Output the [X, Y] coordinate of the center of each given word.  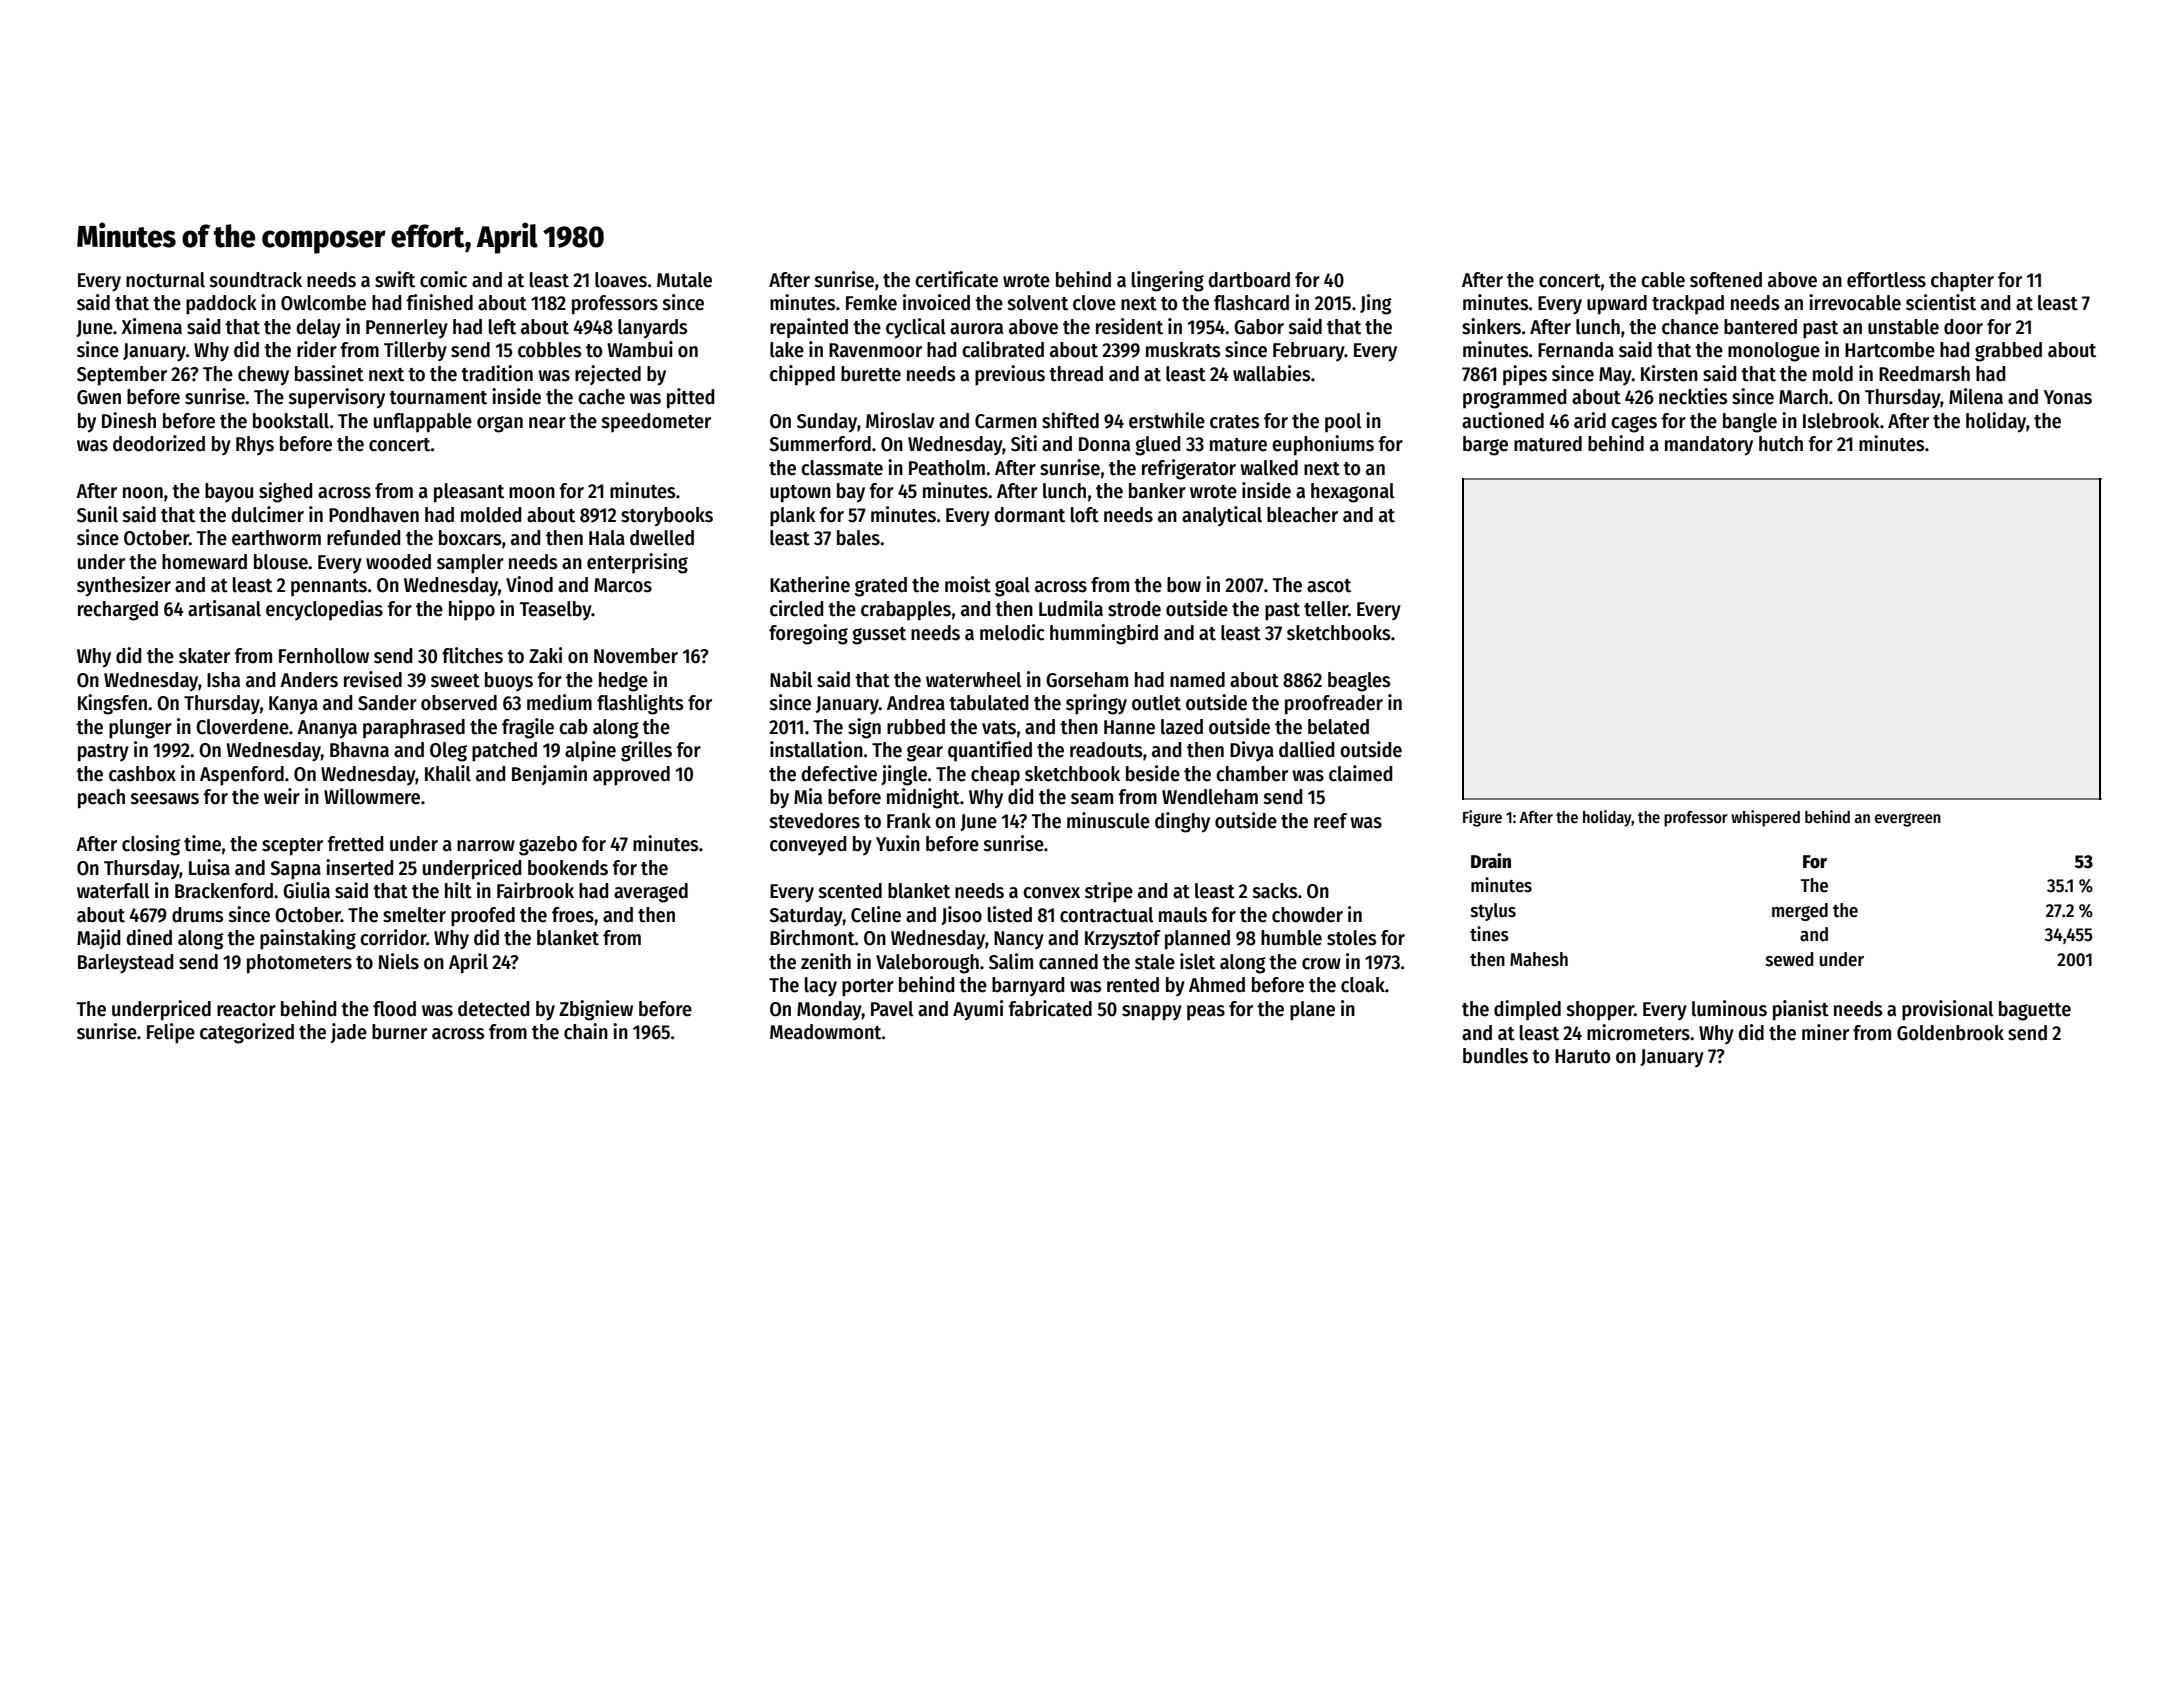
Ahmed [1217, 985]
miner [1825, 1032]
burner [399, 1032]
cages [1634, 424]
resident [1129, 326]
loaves [621, 280]
